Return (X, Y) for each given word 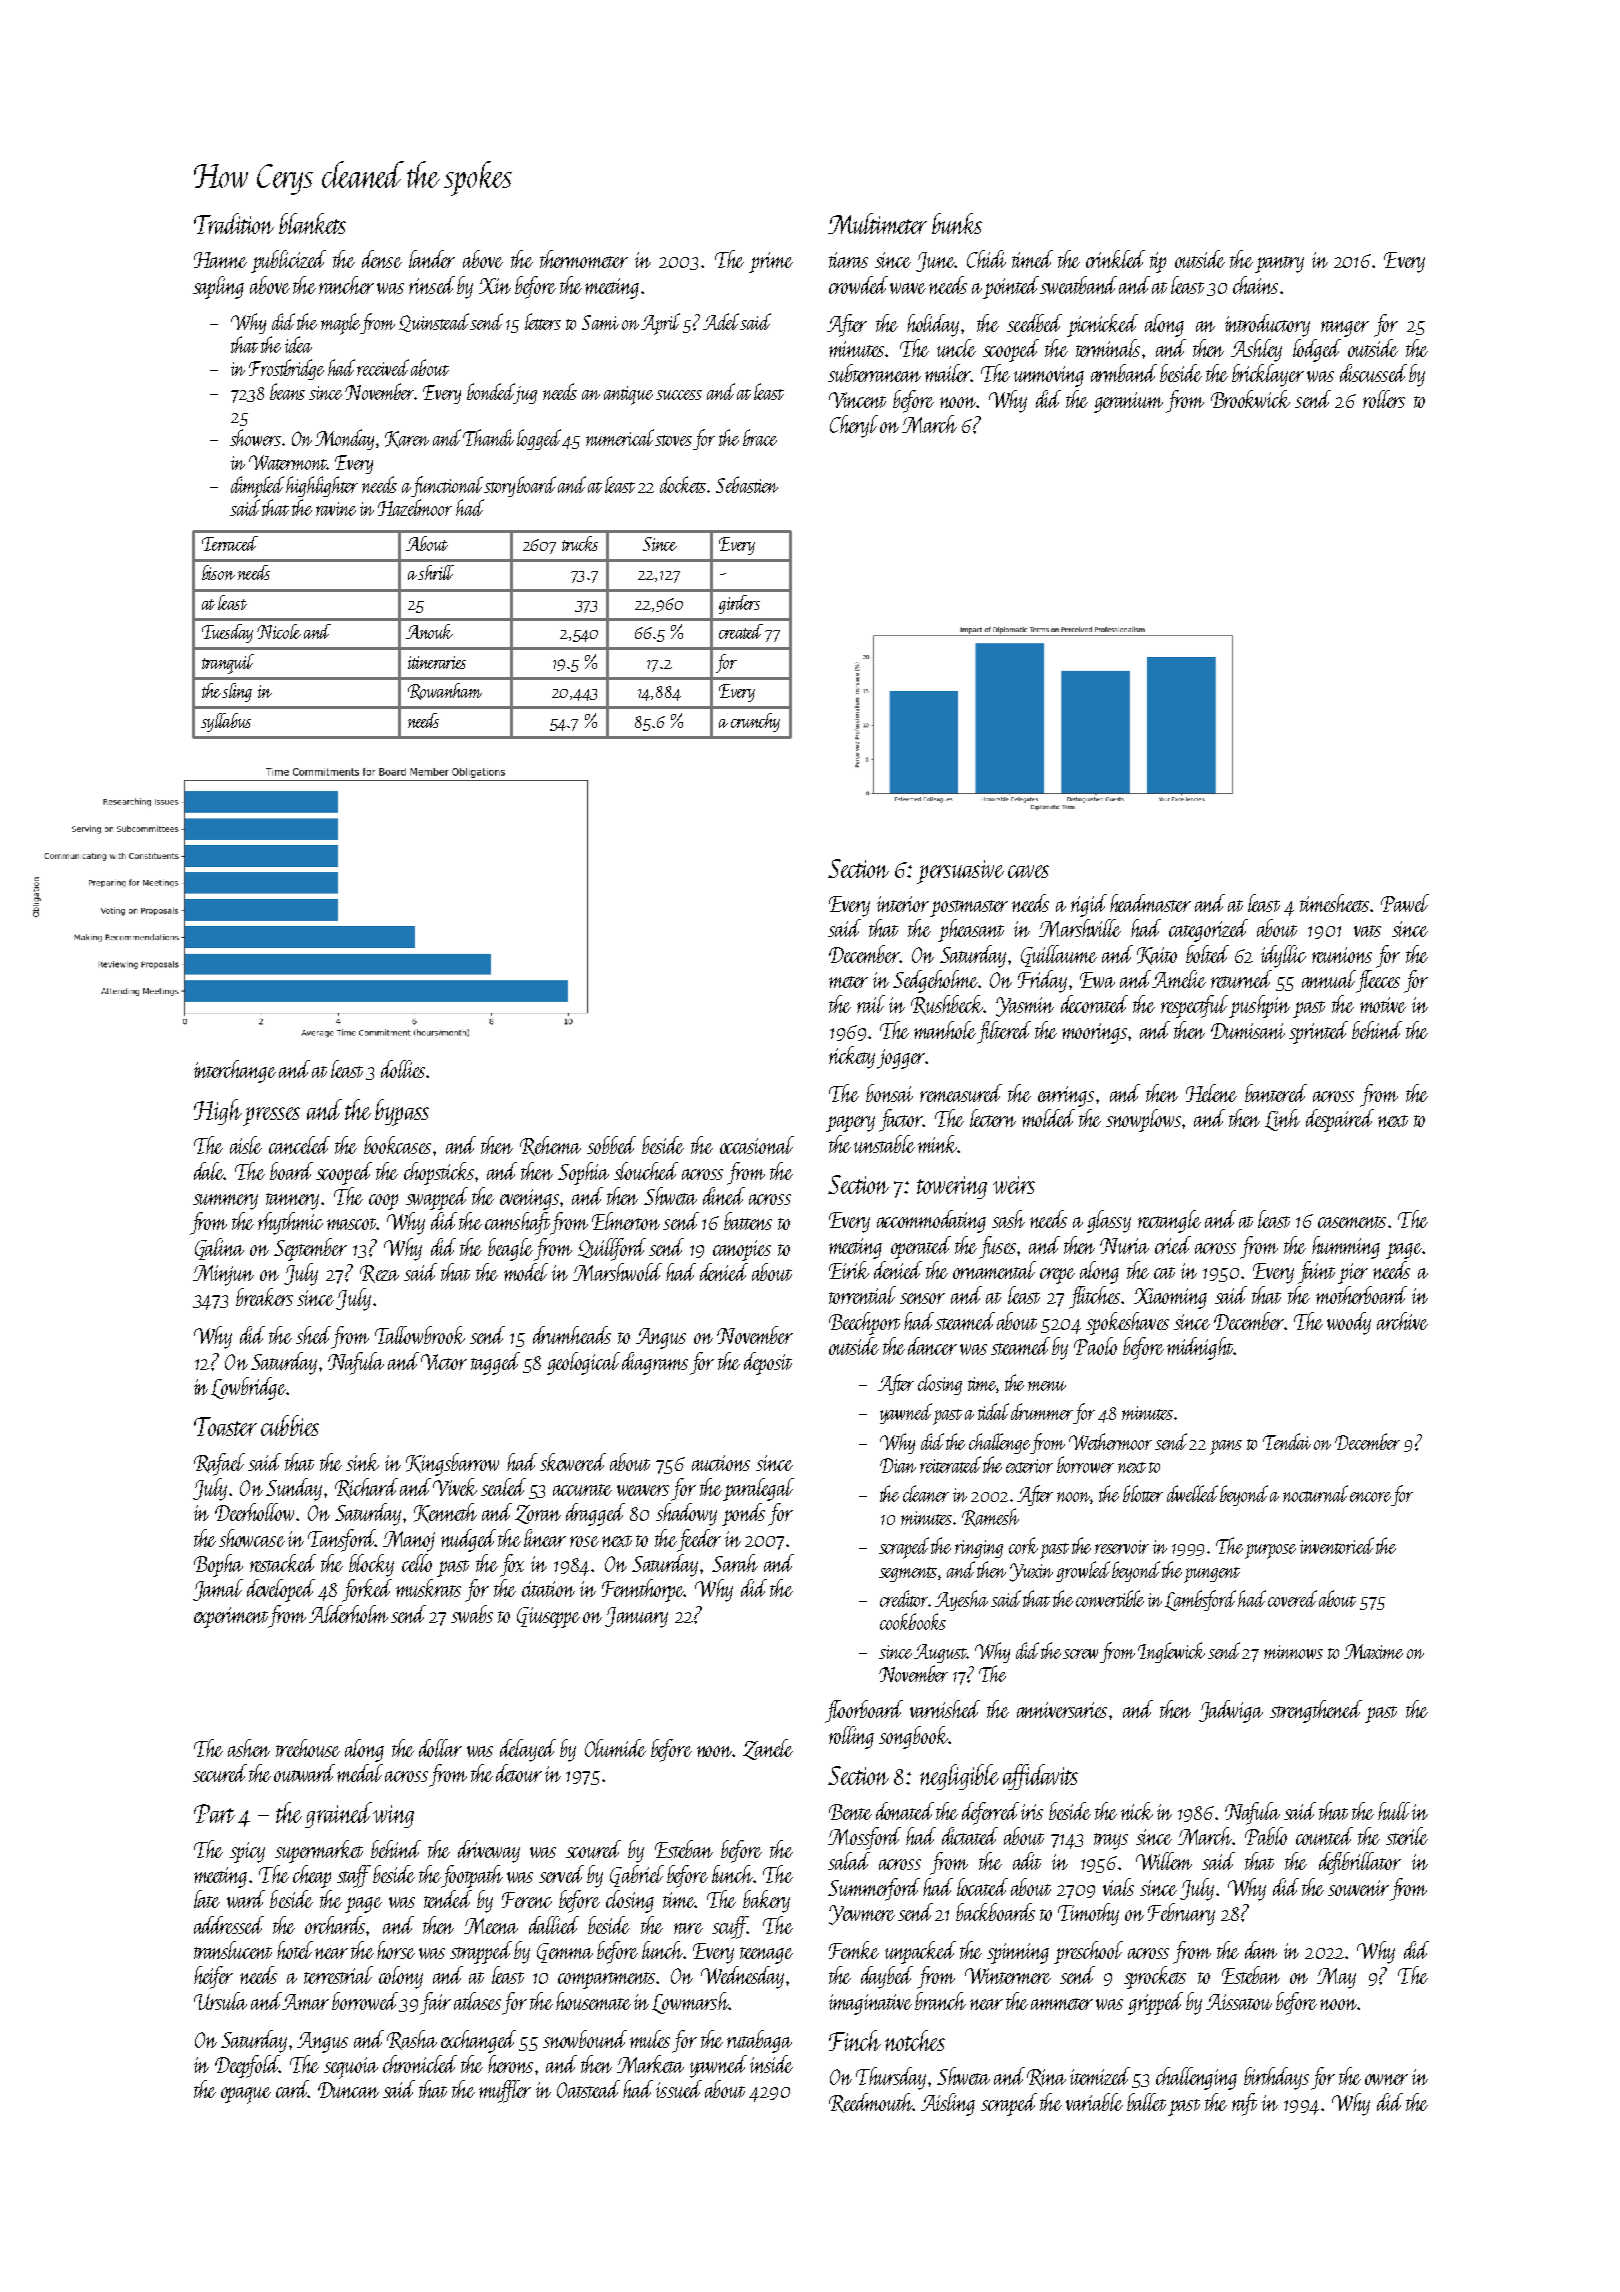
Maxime (1373, 1651)
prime (771, 262)
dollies (403, 1069)
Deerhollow (254, 1512)
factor (901, 1120)
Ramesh (990, 1517)
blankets (312, 223)
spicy (247, 1852)
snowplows (1143, 1120)
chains (1255, 285)
